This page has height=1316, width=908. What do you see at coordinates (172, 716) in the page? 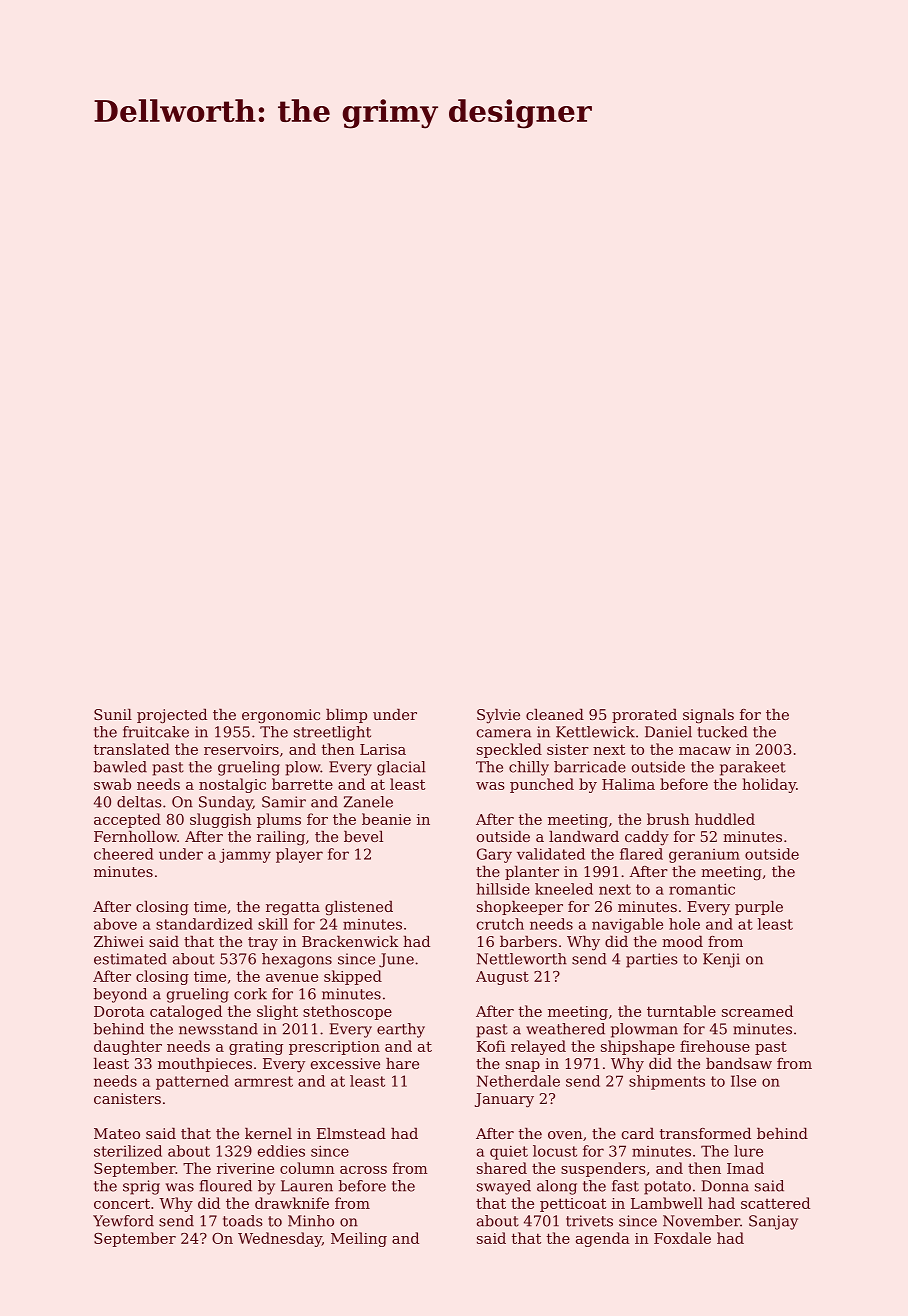
I see `projected` at bounding box center [172, 716].
